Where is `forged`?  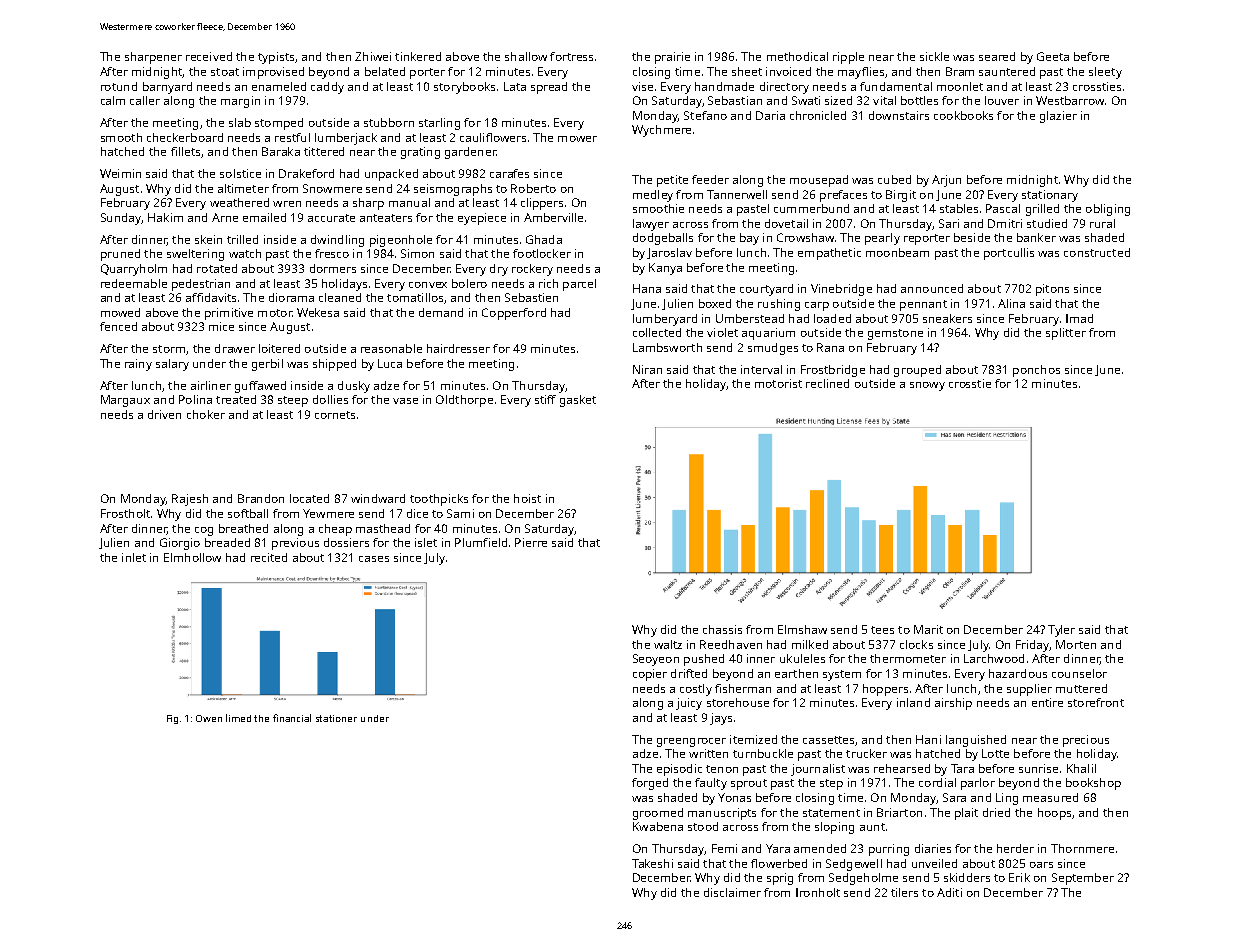 forged is located at coordinates (650, 784).
